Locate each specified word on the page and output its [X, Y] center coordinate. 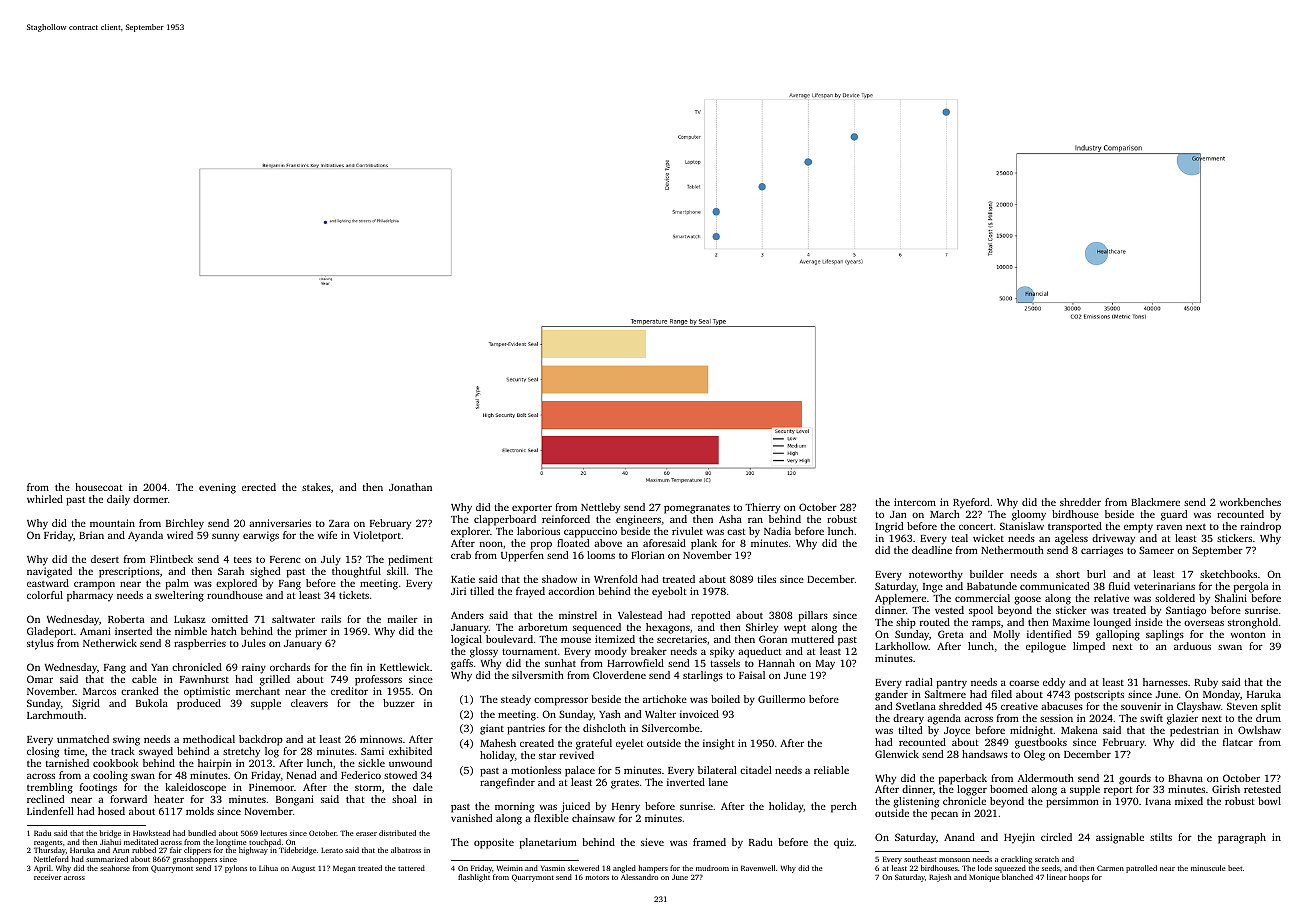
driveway [1113, 539]
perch [844, 807]
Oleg [1034, 755]
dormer [150, 499]
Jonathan [410, 487]
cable [144, 679]
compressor [561, 701]
